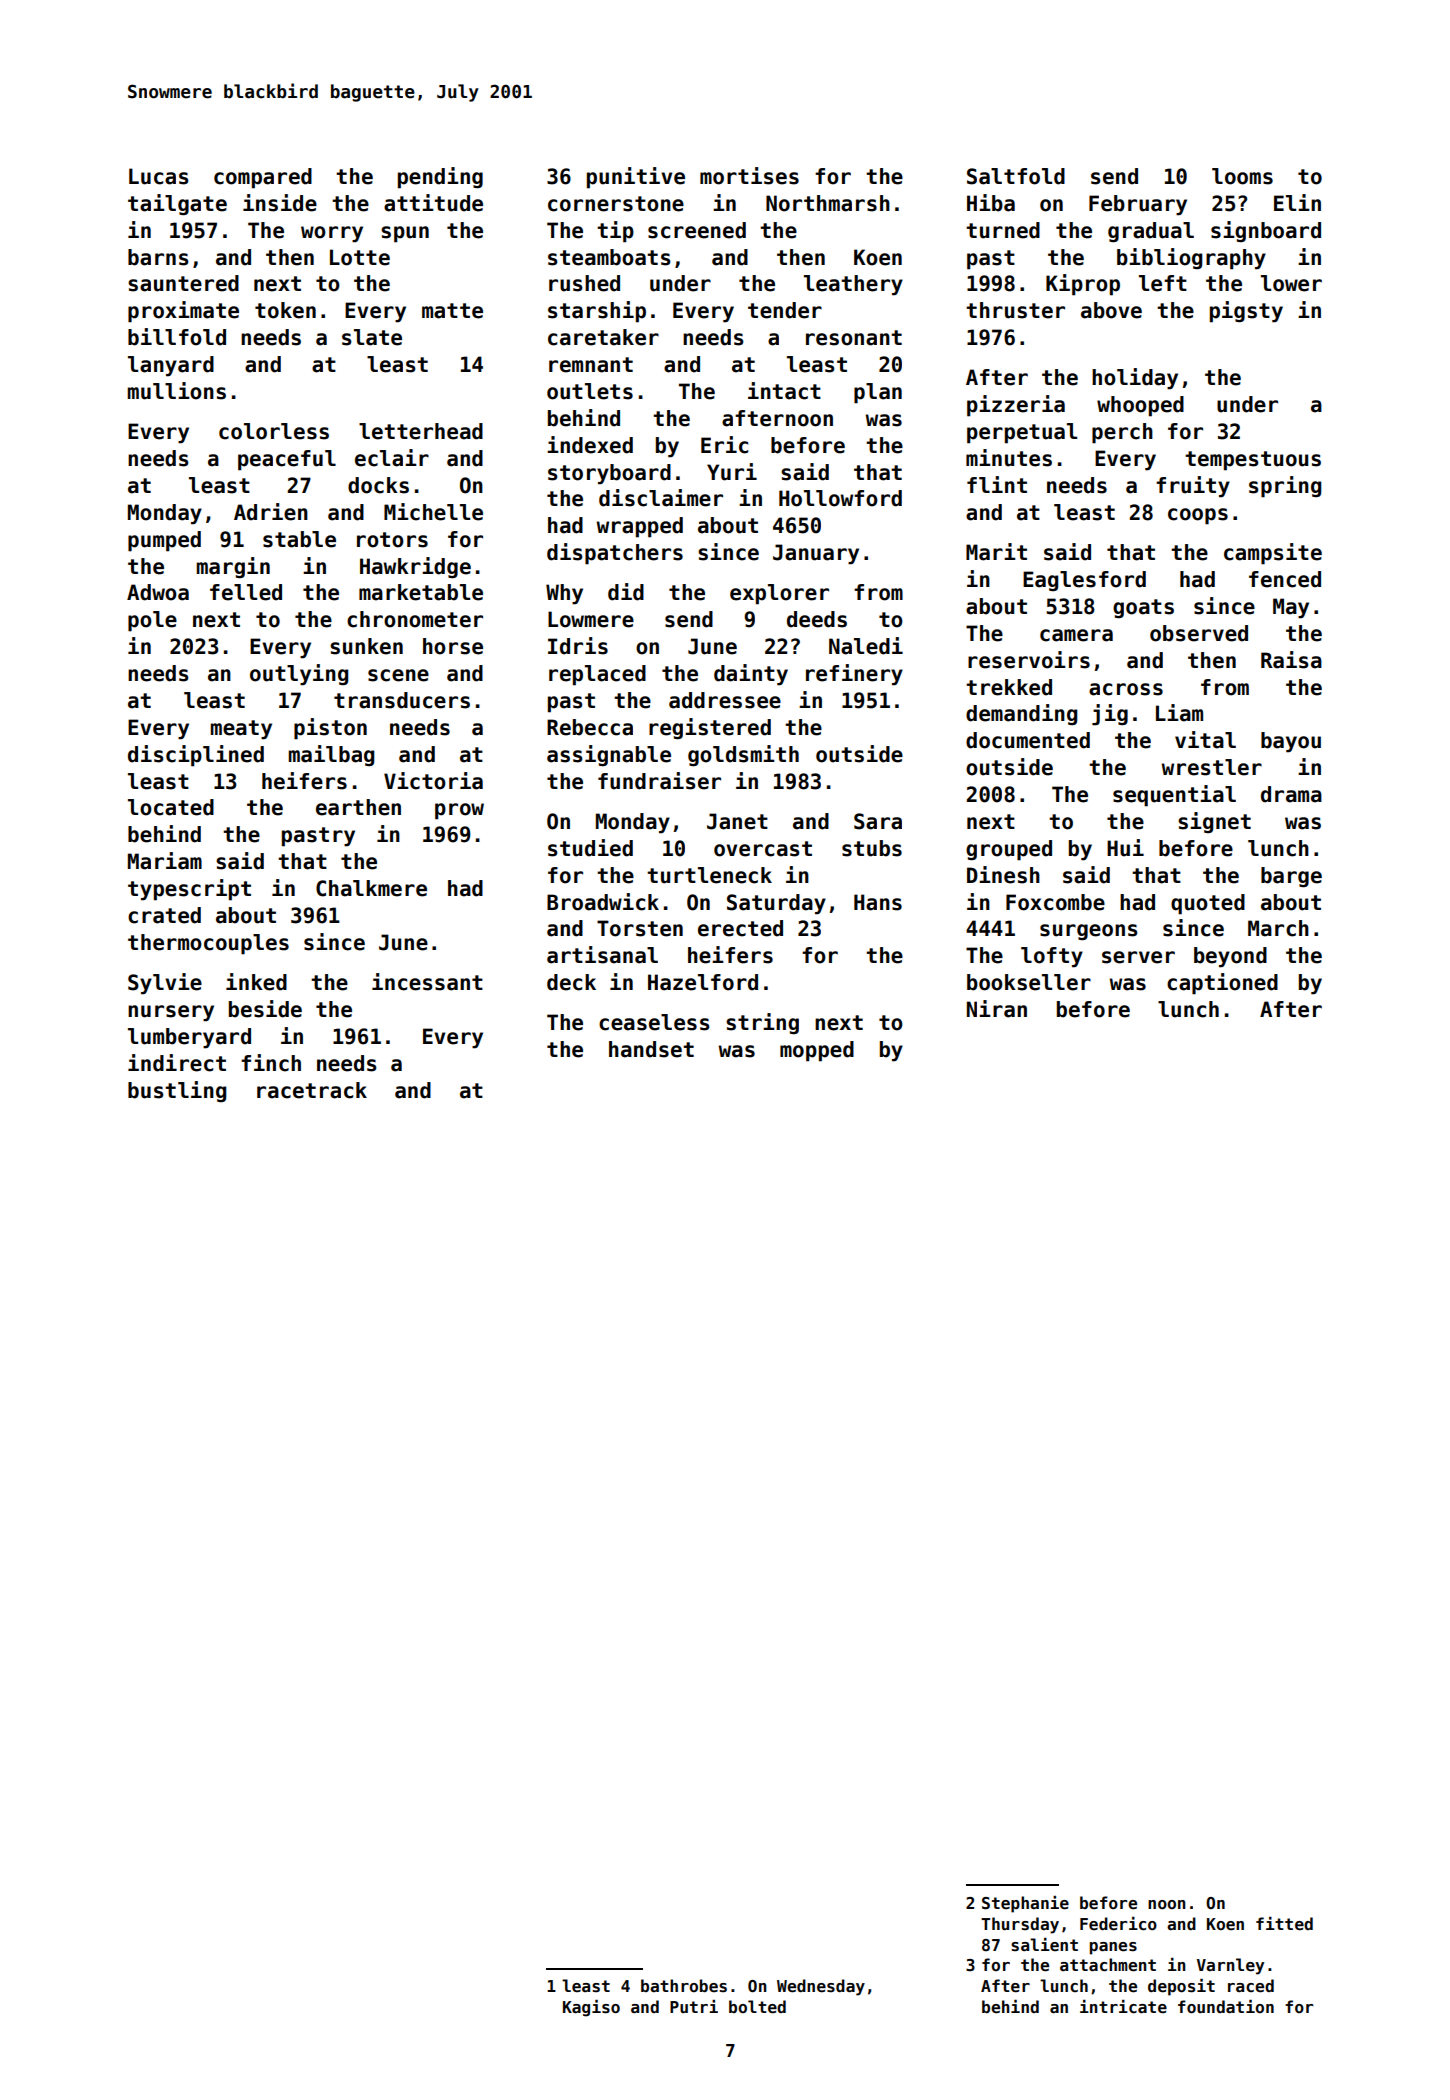 This page has height=2100, width=1450. I want to click on Mariam, so click(165, 861).
